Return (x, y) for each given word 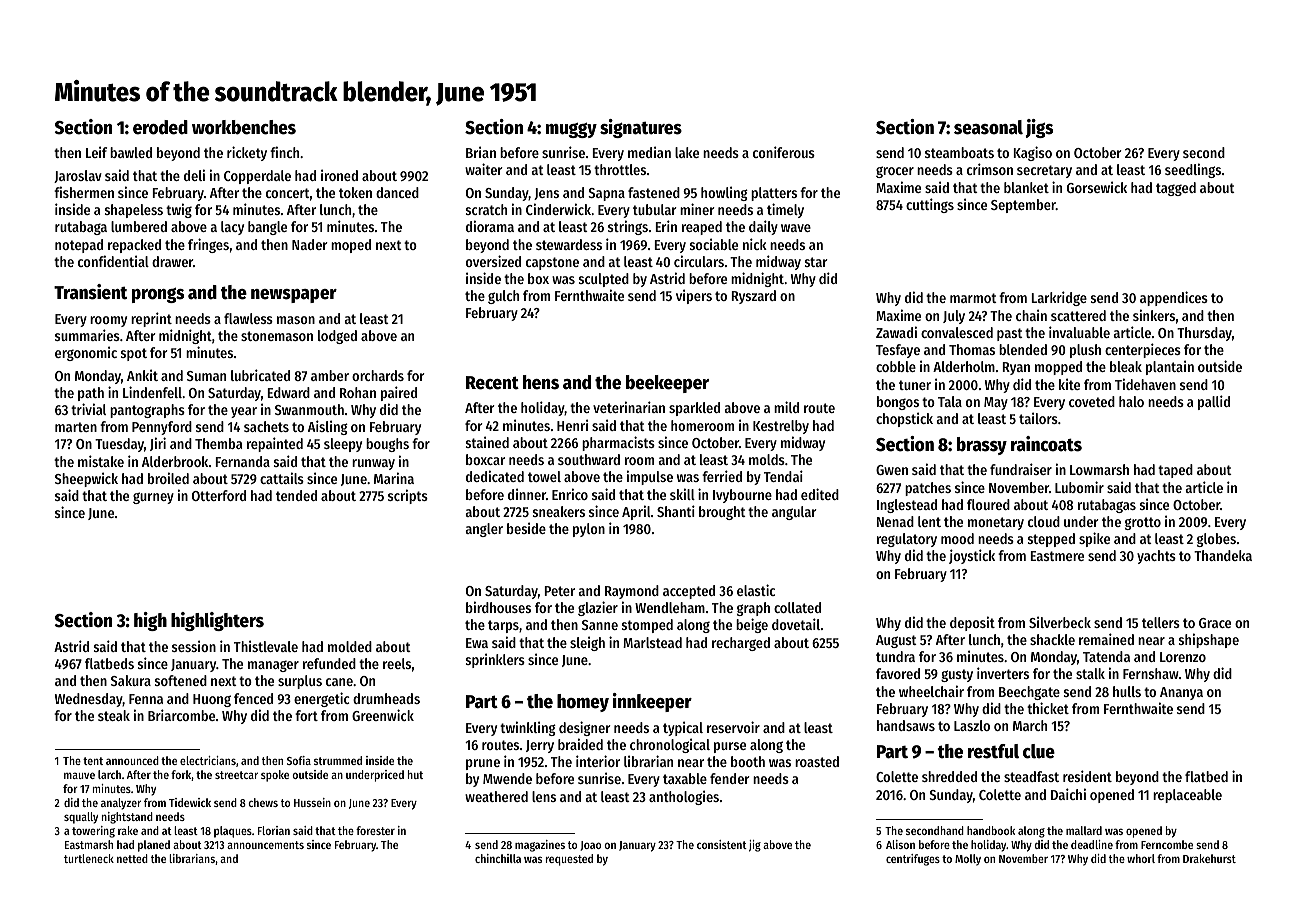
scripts (408, 496)
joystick (972, 556)
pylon (589, 530)
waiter (483, 169)
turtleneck (89, 858)
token (355, 192)
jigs (1039, 128)
